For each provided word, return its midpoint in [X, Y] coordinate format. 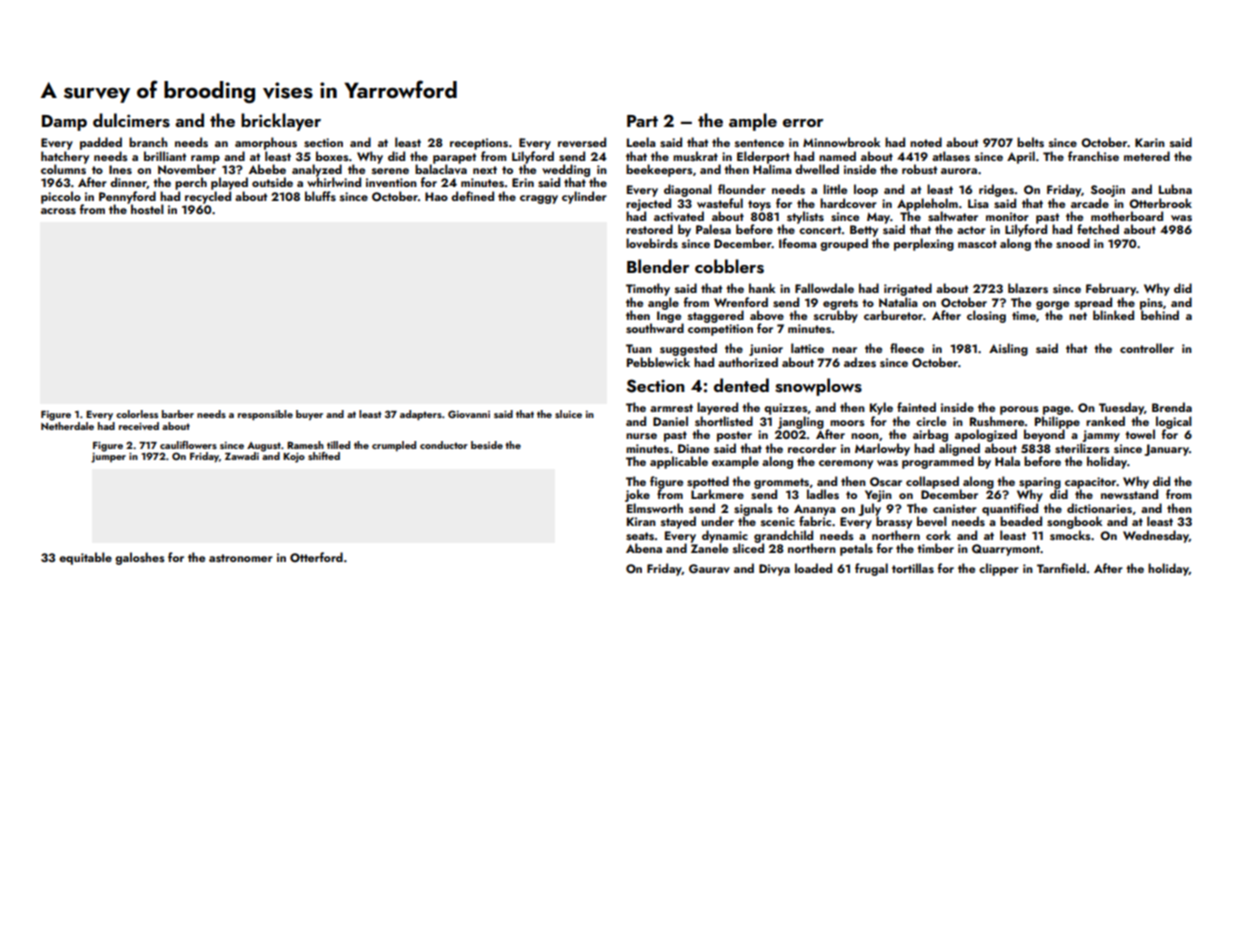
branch [148, 142]
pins [1151, 304]
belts [1030, 142]
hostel [147, 209]
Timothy [648, 289]
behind [1160, 315]
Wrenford [741, 302]
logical [1174, 422]
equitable [85, 558]
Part [642, 121]
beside [487, 445]
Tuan [639, 348]
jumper [108, 458]
